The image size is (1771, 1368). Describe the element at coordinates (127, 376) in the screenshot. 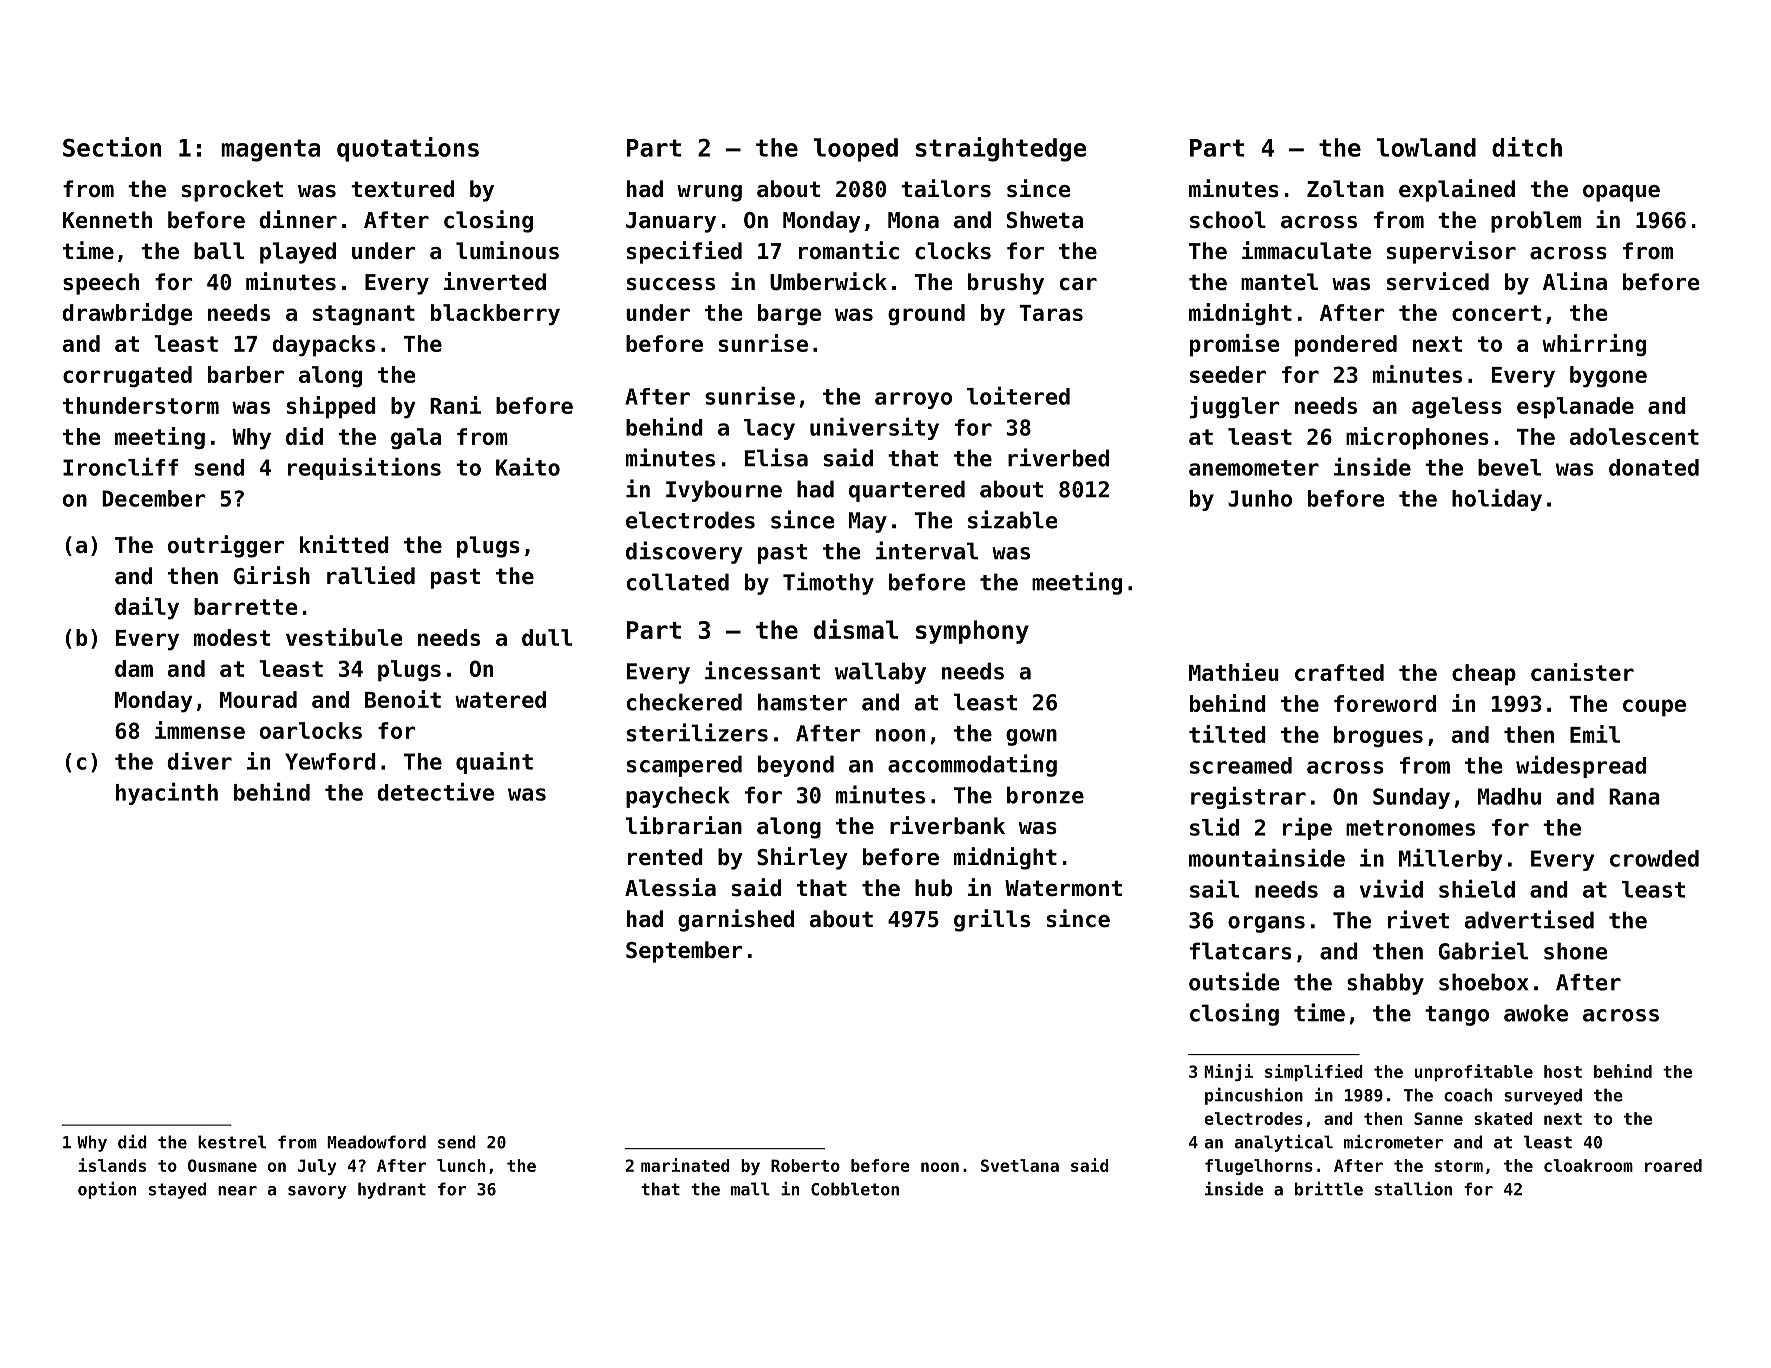

I see `corrugated` at that location.
